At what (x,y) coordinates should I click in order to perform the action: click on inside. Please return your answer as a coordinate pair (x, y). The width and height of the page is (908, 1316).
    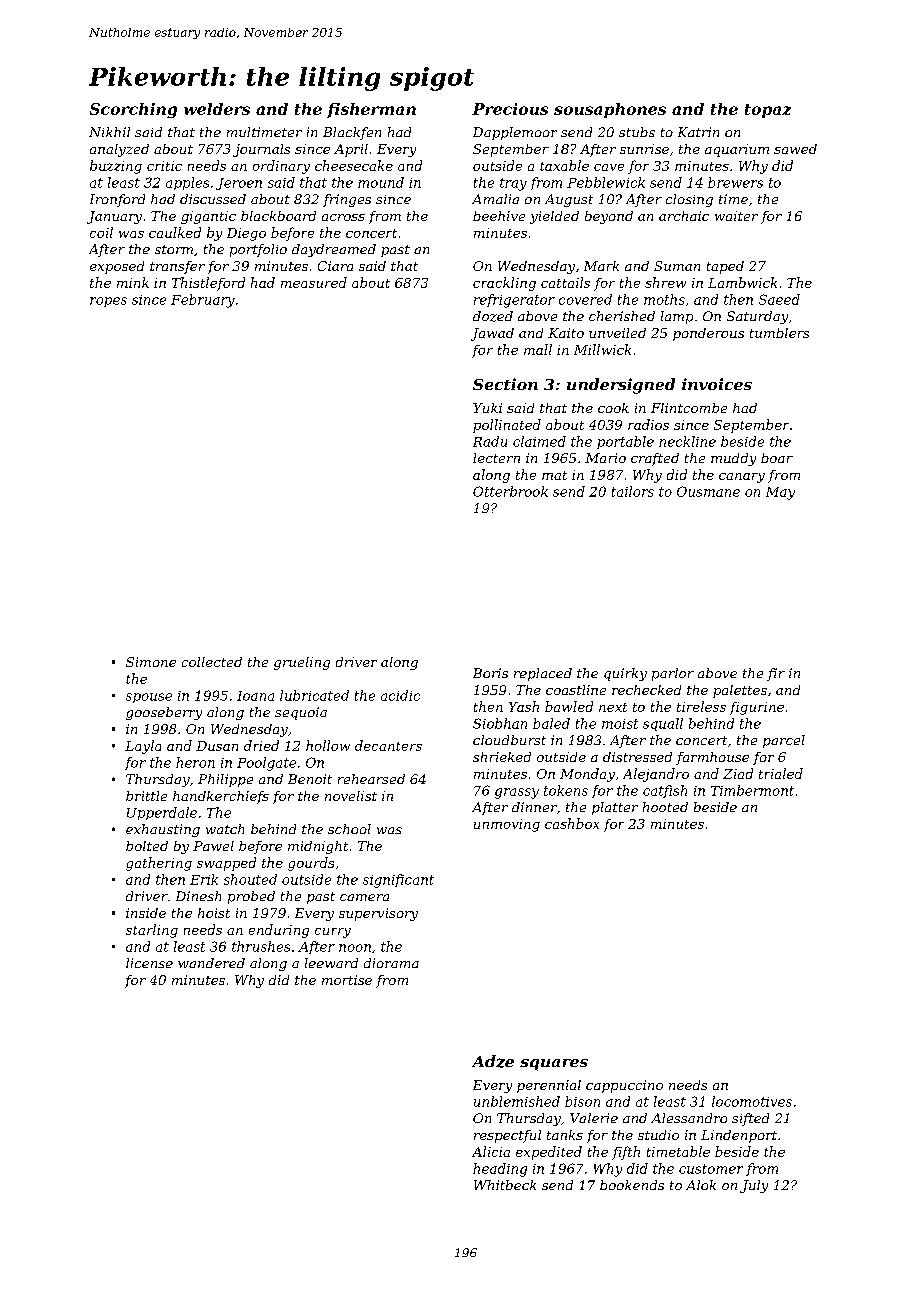
    Looking at the image, I should click on (146, 913).
